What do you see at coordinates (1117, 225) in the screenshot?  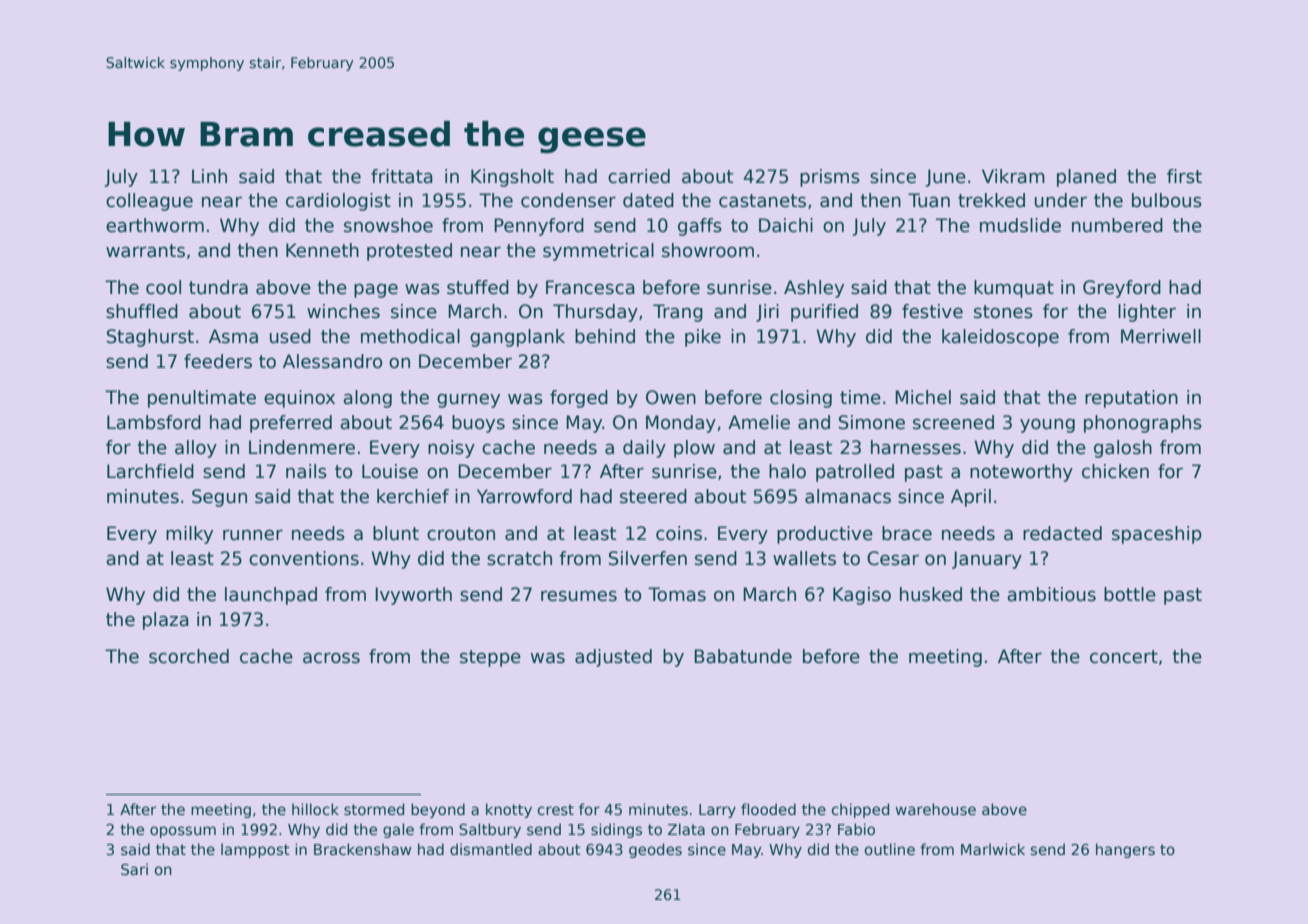 I see `numbered` at bounding box center [1117, 225].
